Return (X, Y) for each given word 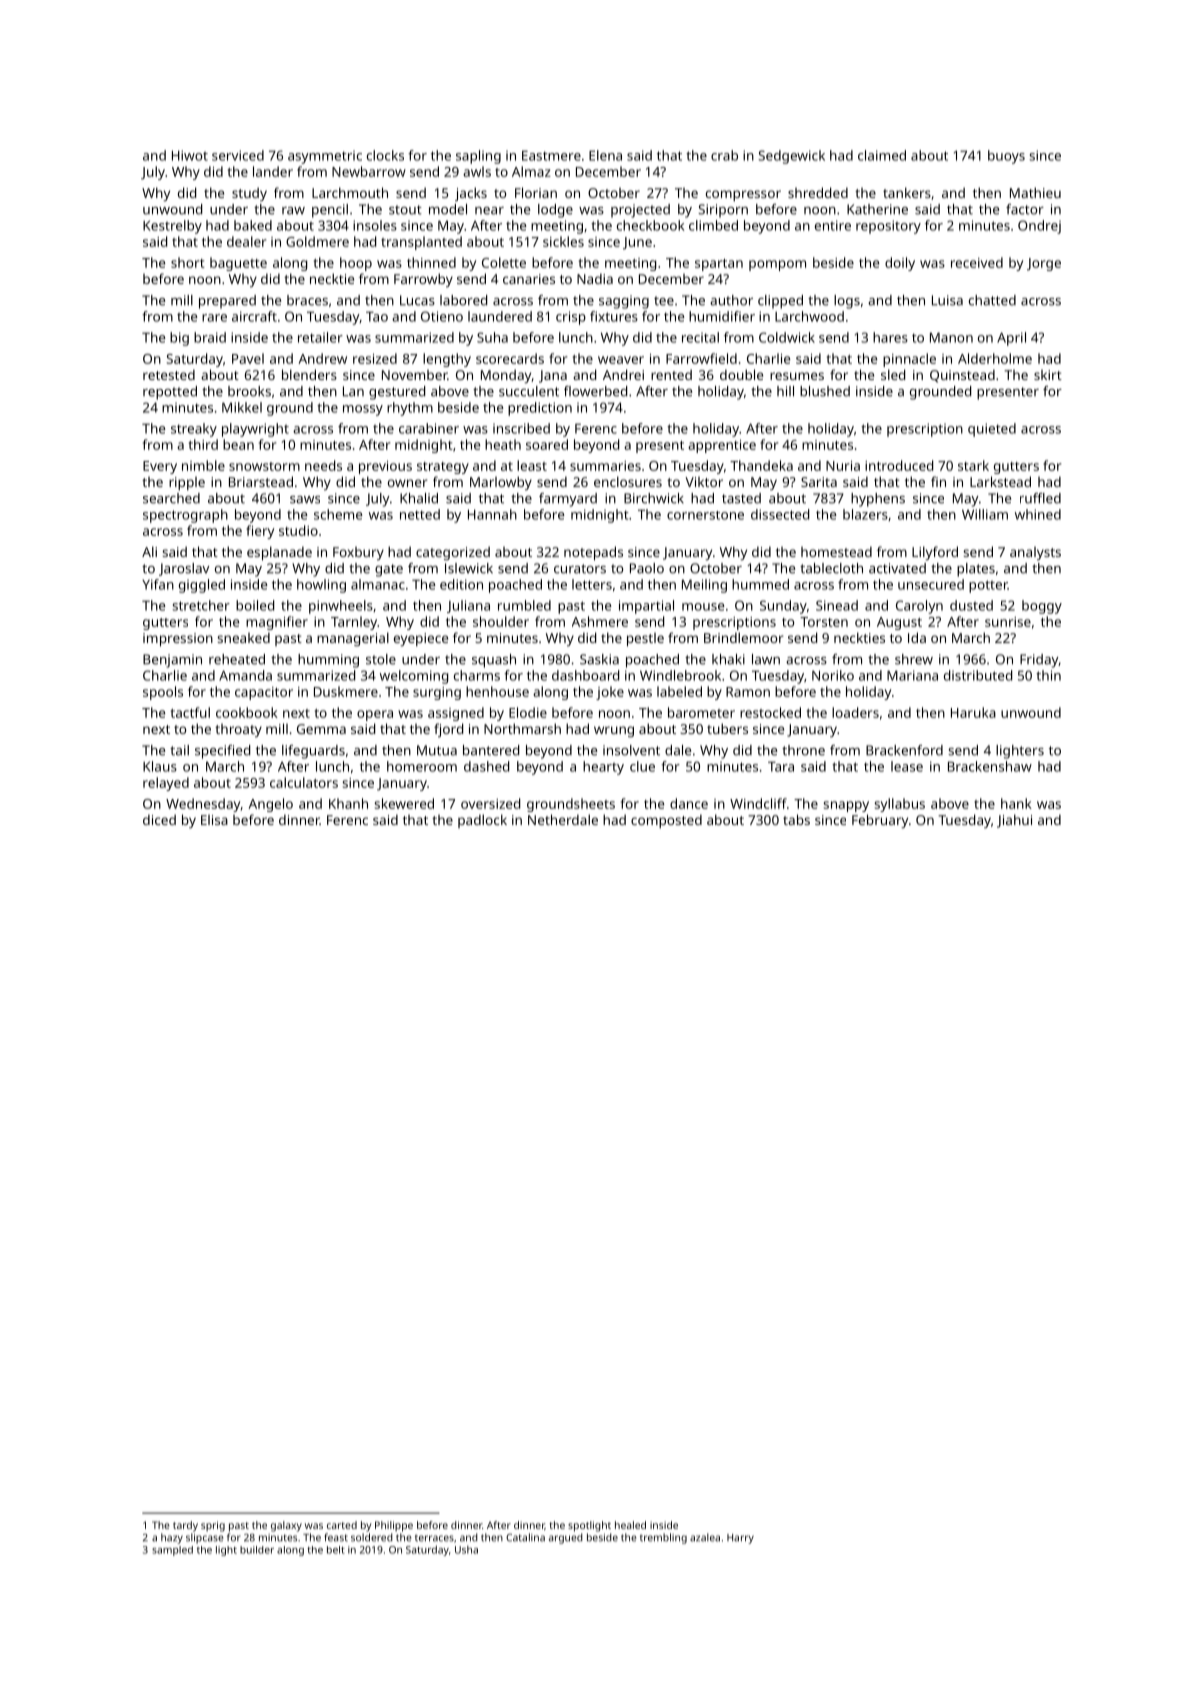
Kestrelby (172, 227)
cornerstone (705, 515)
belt (336, 1550)
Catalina (525, 1537)
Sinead (837, 605)
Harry (740, 1539)
